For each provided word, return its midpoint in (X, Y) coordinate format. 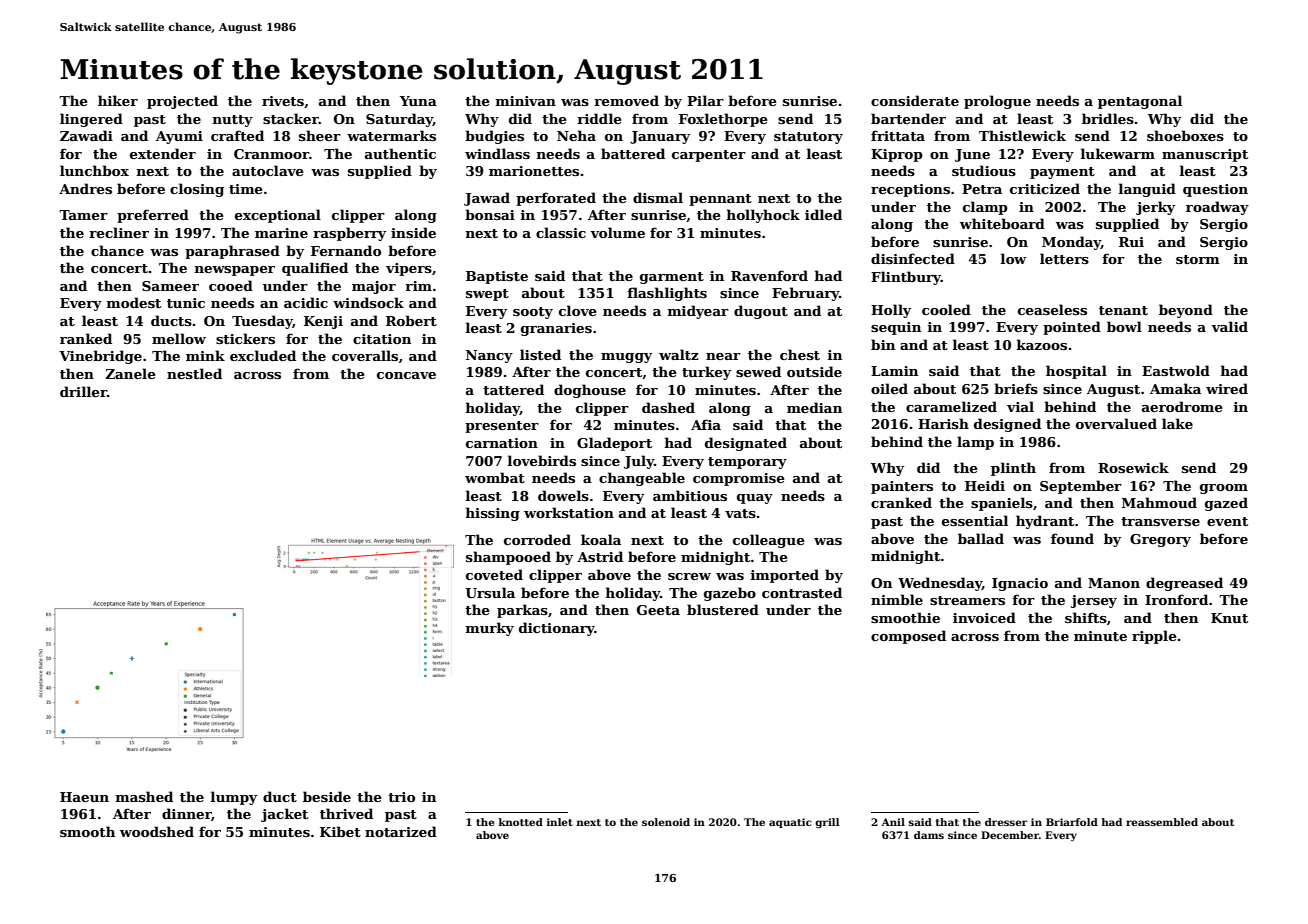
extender (163, 153)
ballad (981, 538)
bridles (1108, 118)
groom (1224, 489)
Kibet (340, 831)
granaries (556, 329)
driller (83, 391)
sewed (758, 371)
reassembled (1162, 822)
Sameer (170, 286)
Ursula (490, 592)
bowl (1124, 326)
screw (689, 576)
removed (626, 100)
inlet (560, 822)
